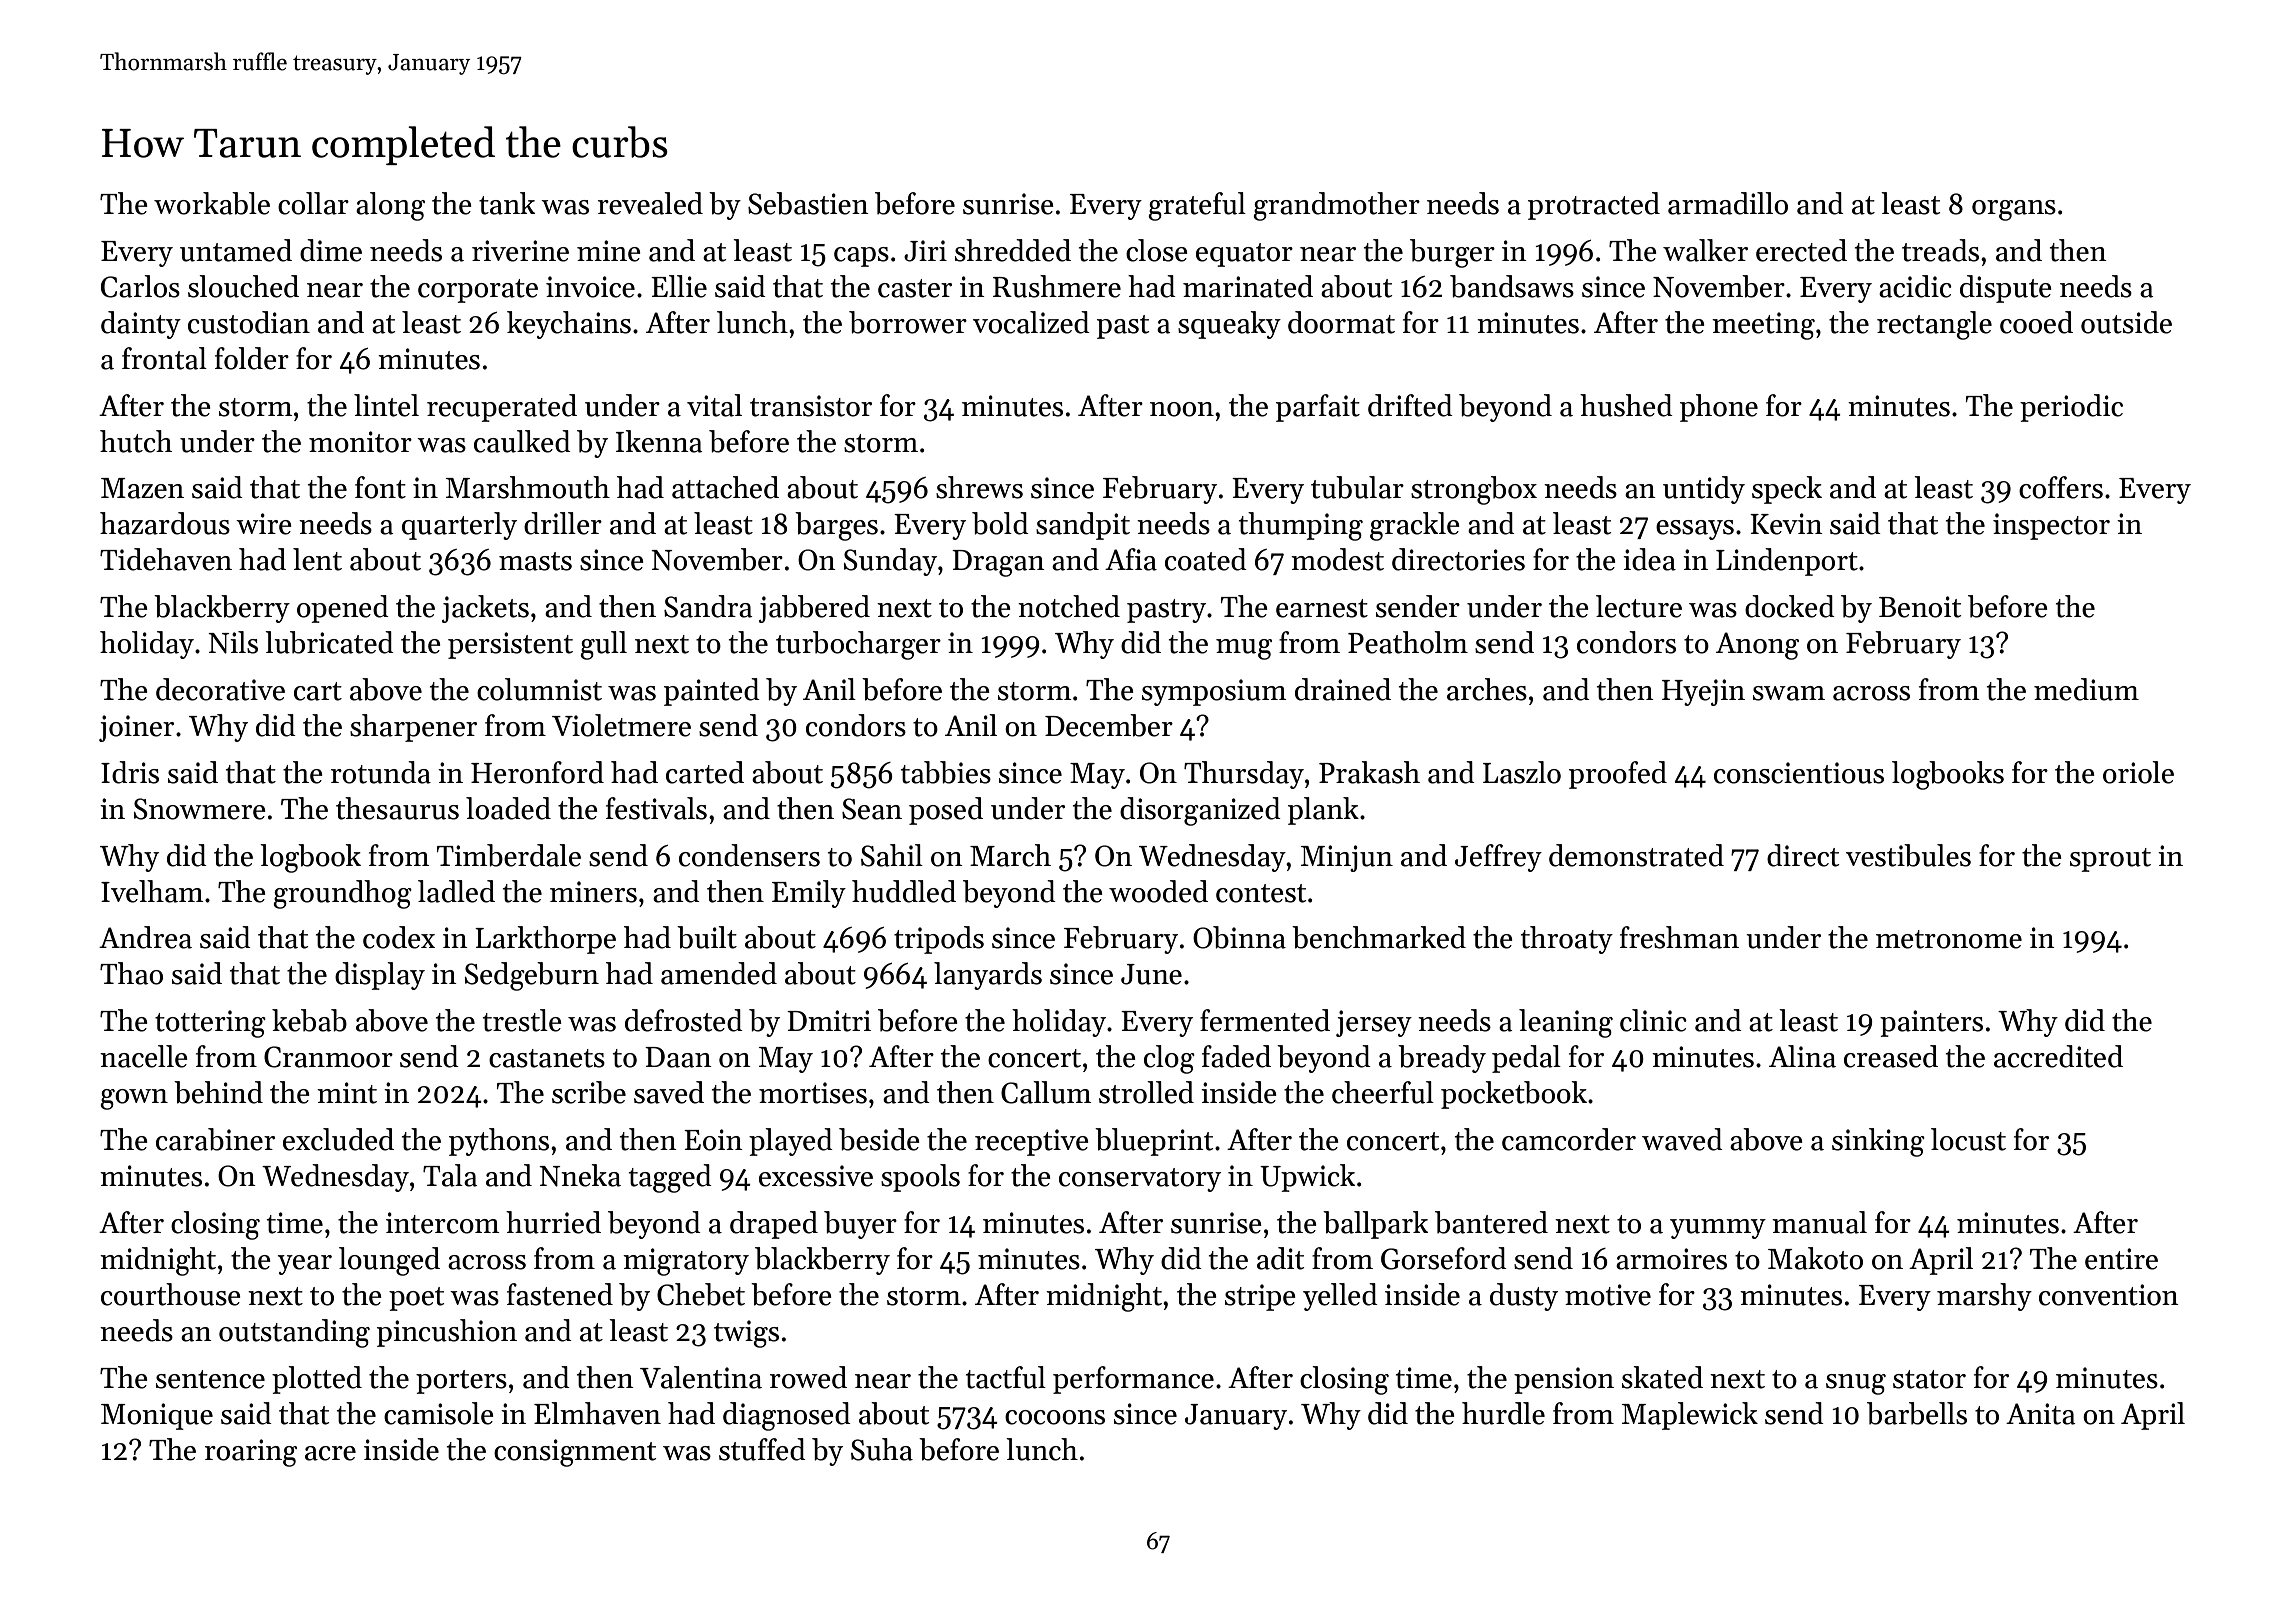 This image has width=2292, height=1620. Describe the element at coordinates (2126, 322) in the image. I see `outside` at that location.
